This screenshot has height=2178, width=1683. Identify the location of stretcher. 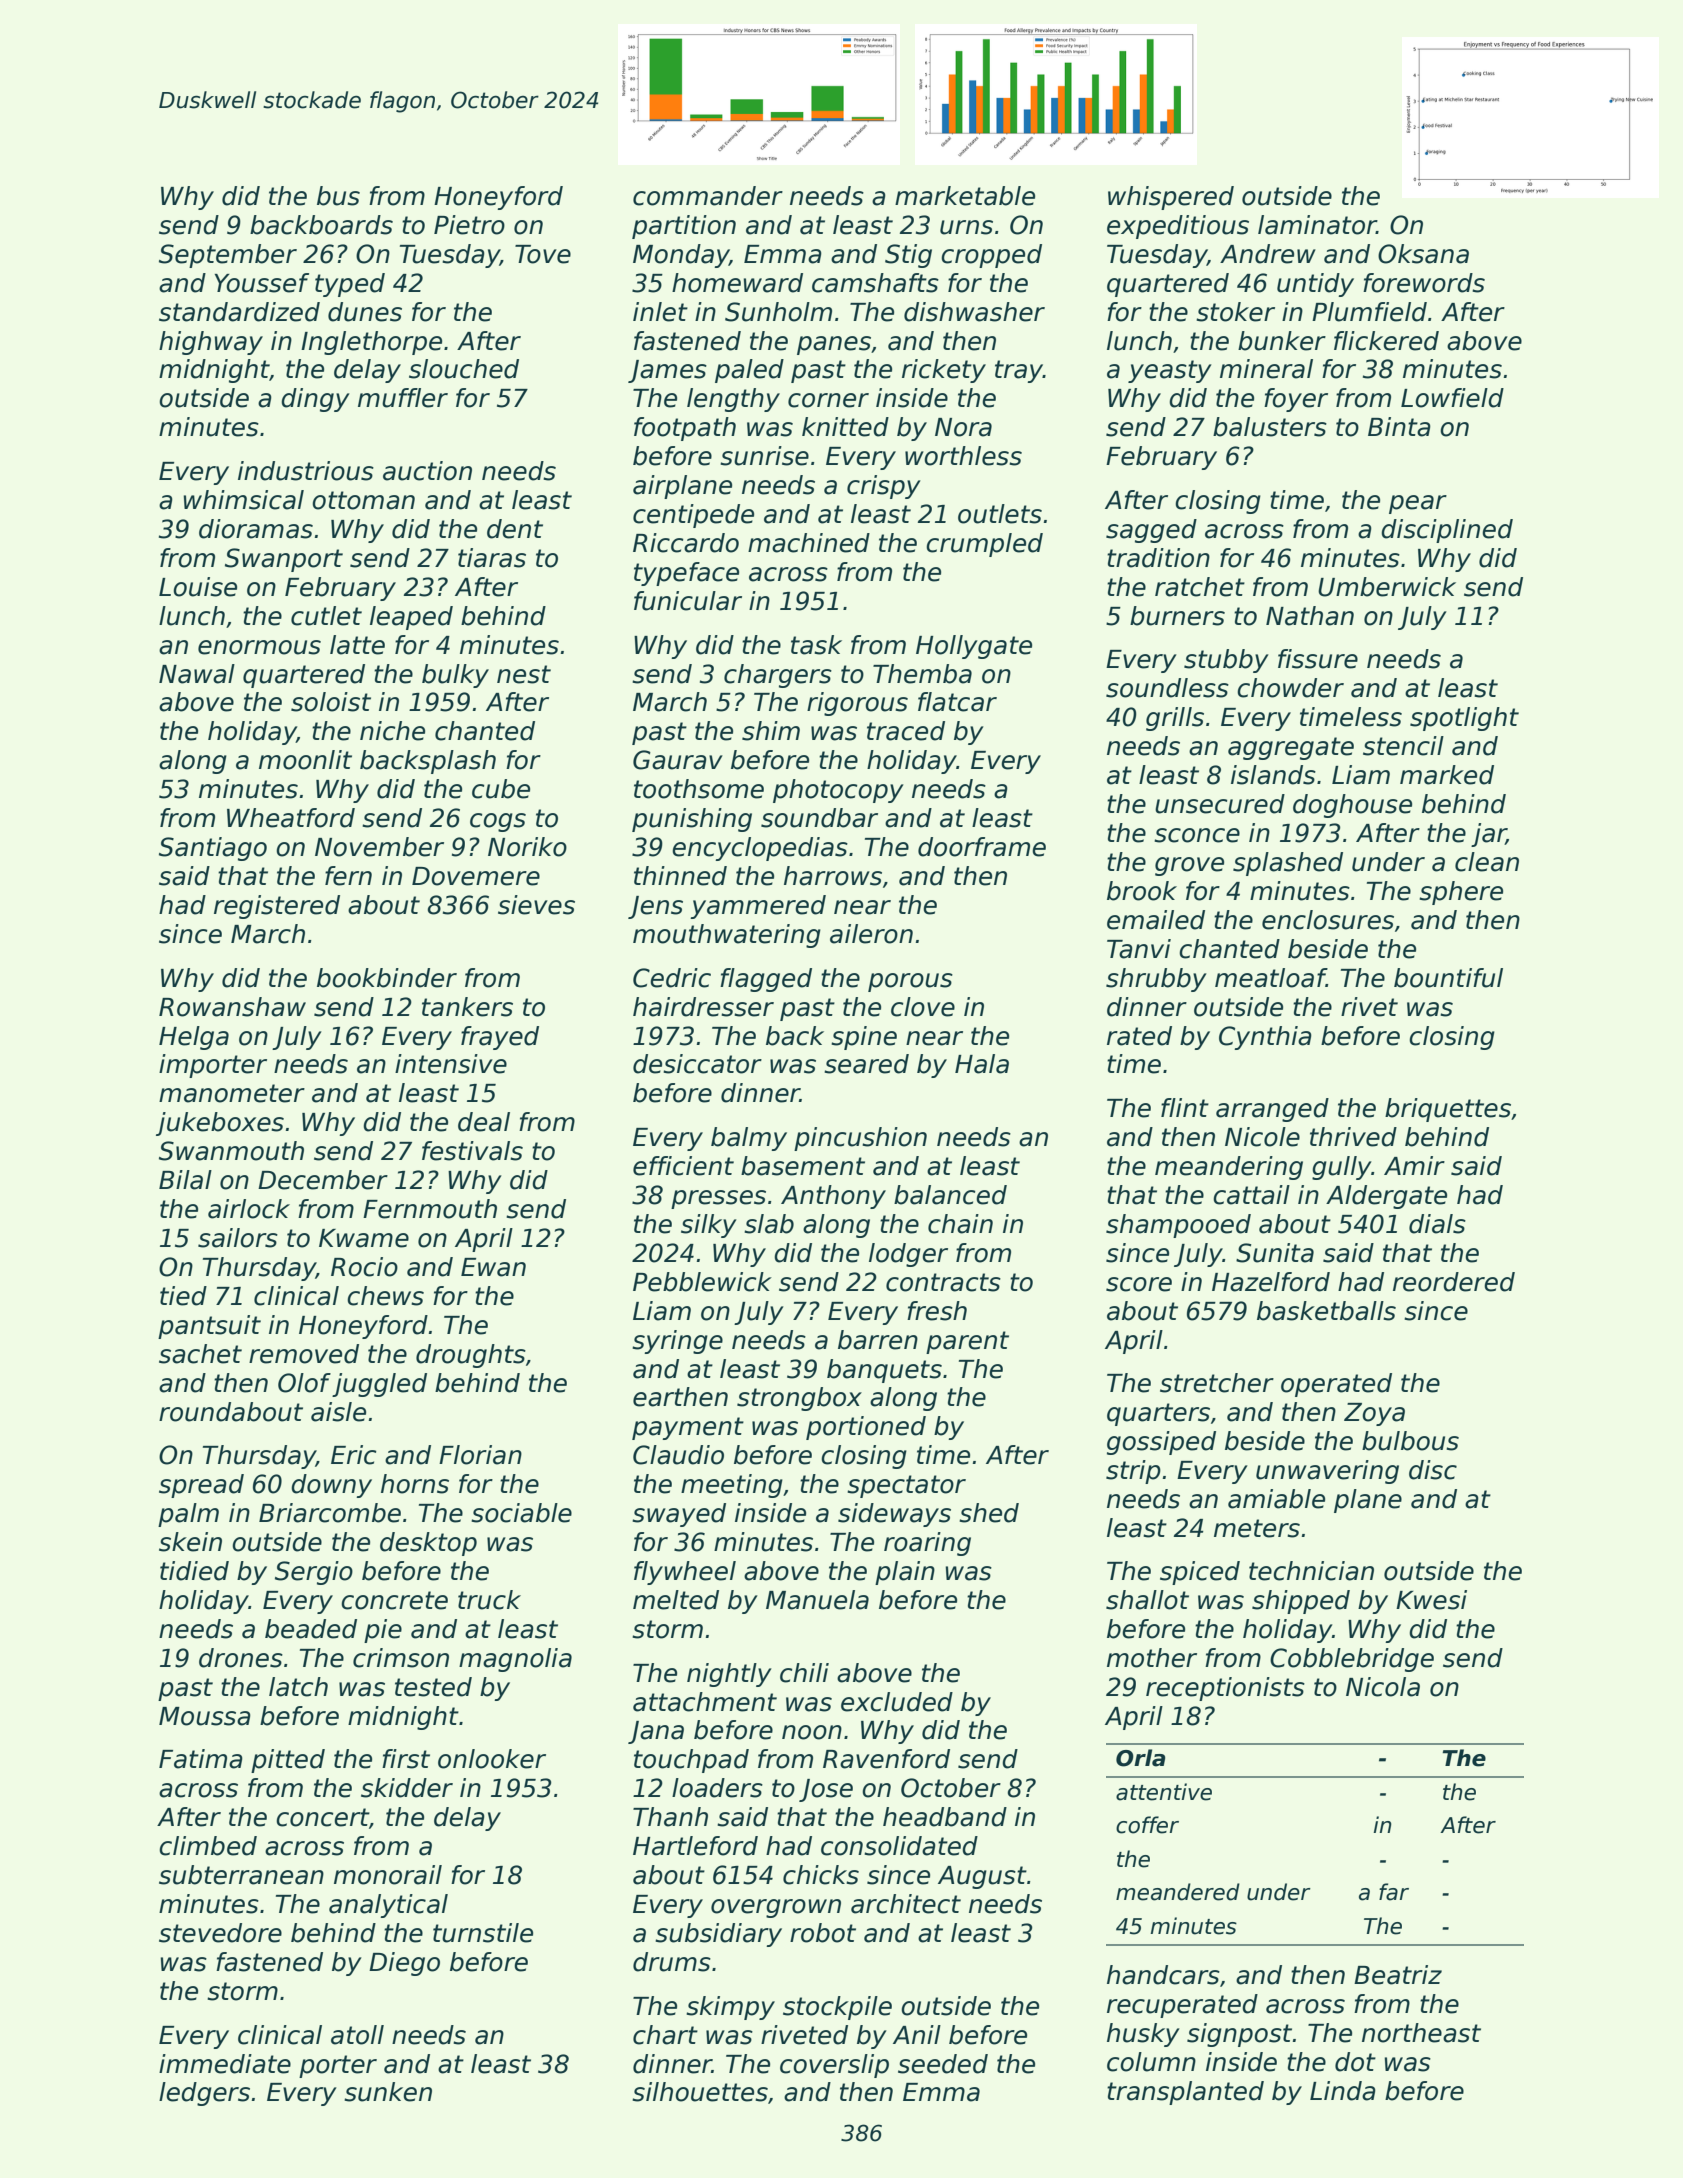
(1217, 1383).
